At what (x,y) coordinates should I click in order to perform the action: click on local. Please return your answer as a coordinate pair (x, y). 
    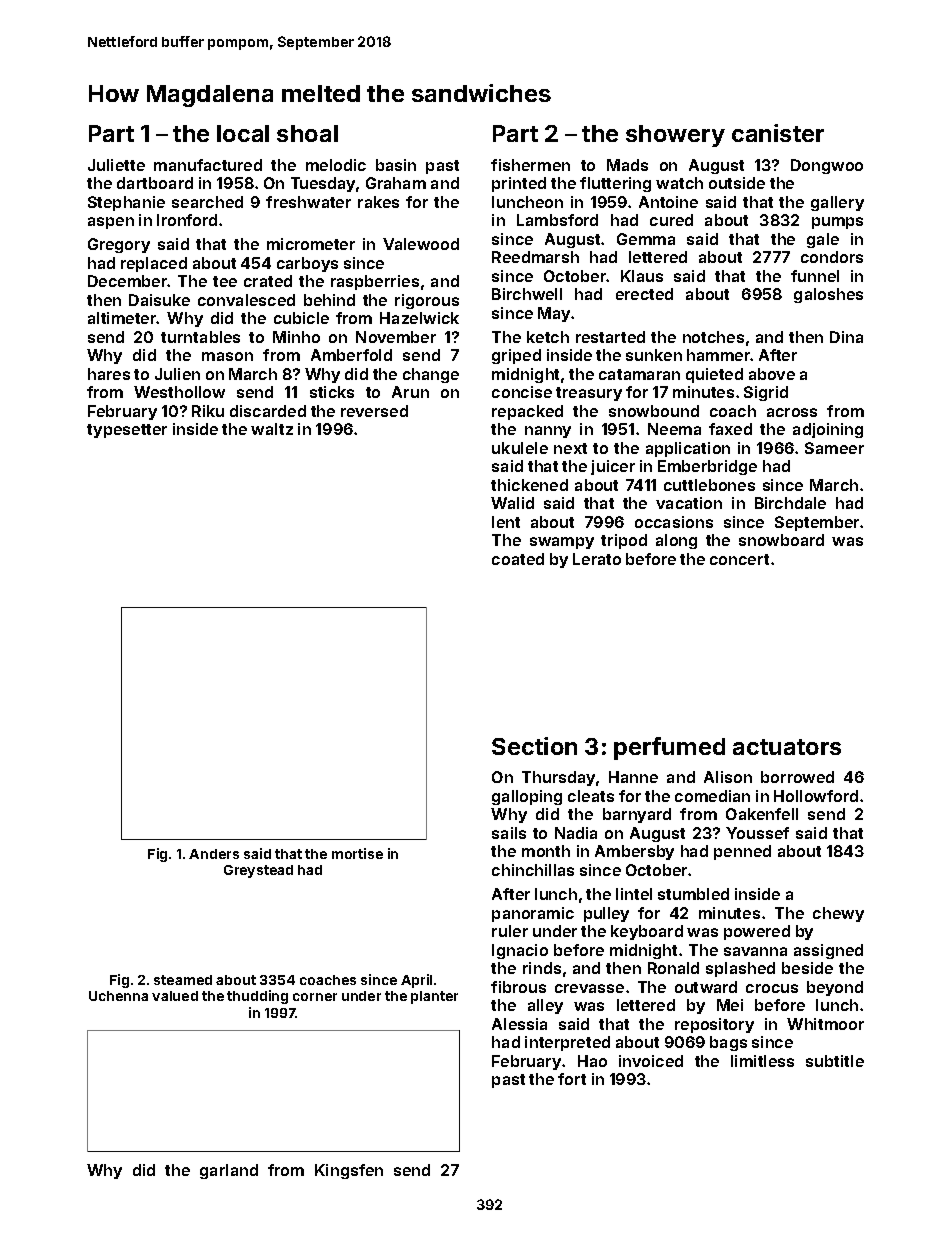
    Looking at the image, I should click on (243, 133).
